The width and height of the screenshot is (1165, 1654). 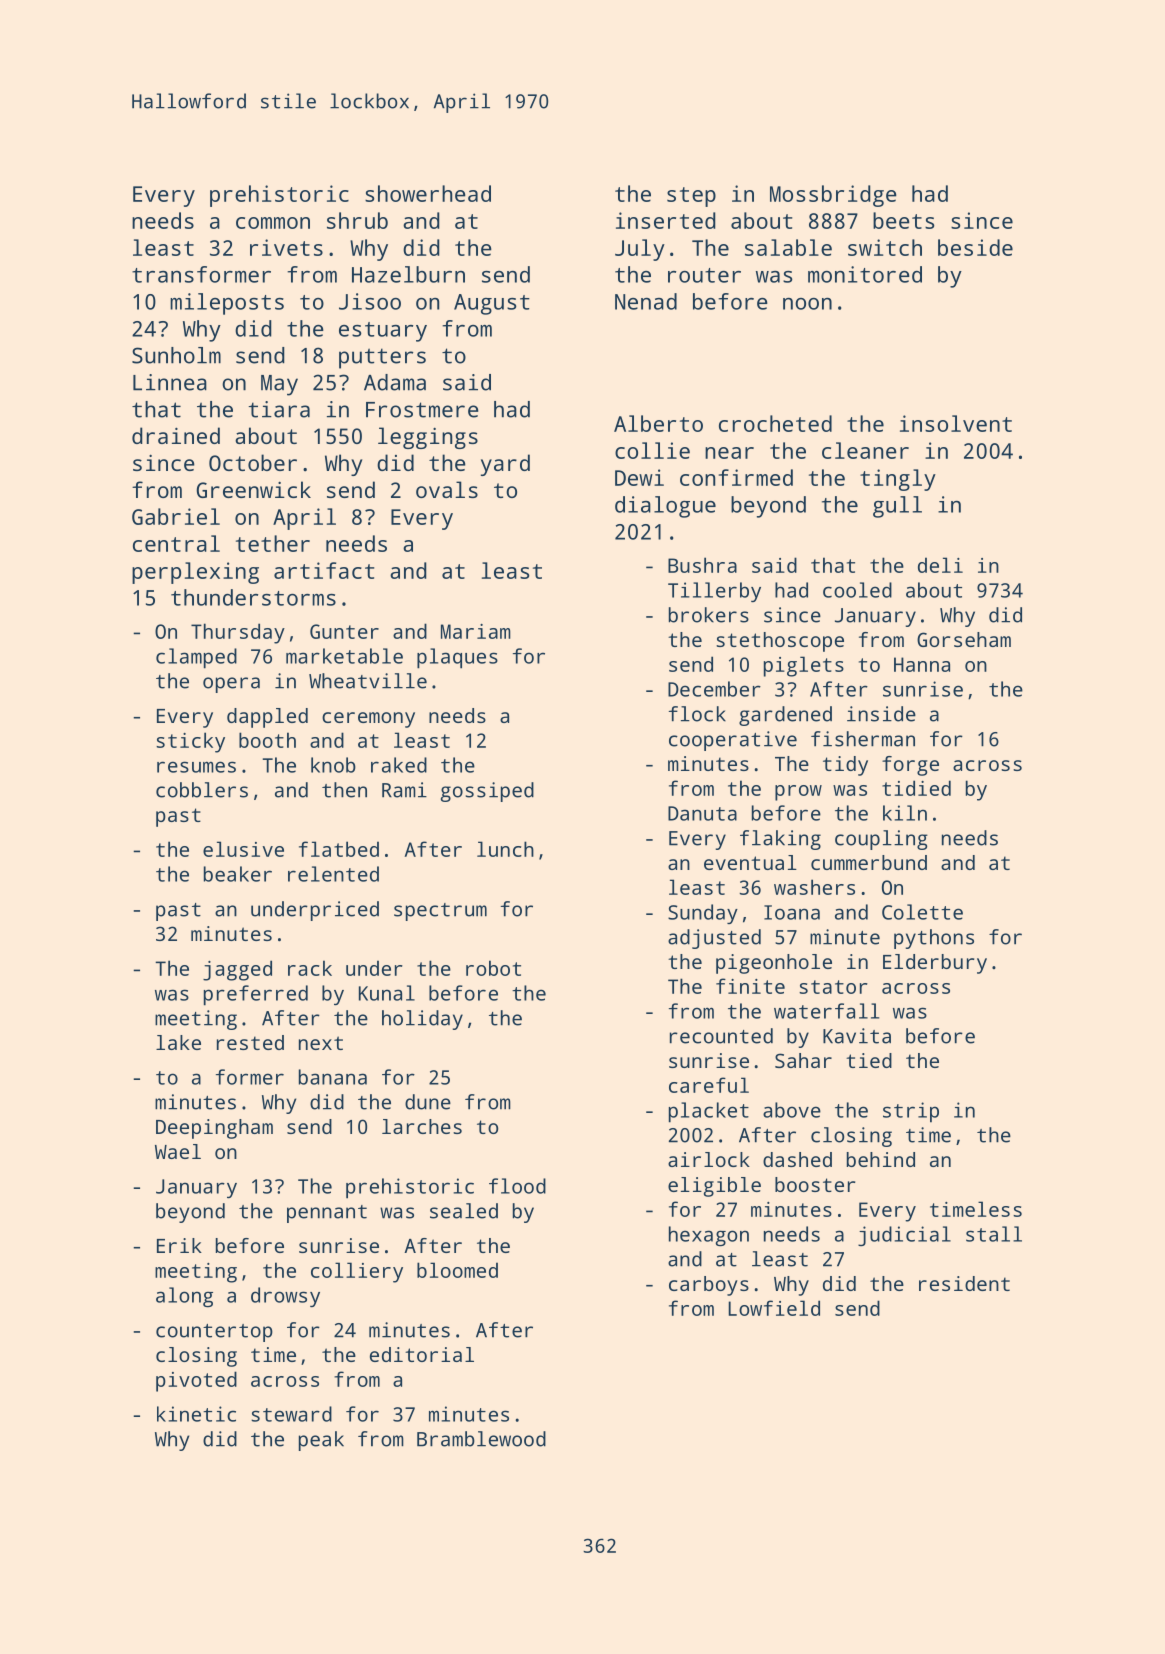 I want to click on beets, so click(x=903, y=220).
